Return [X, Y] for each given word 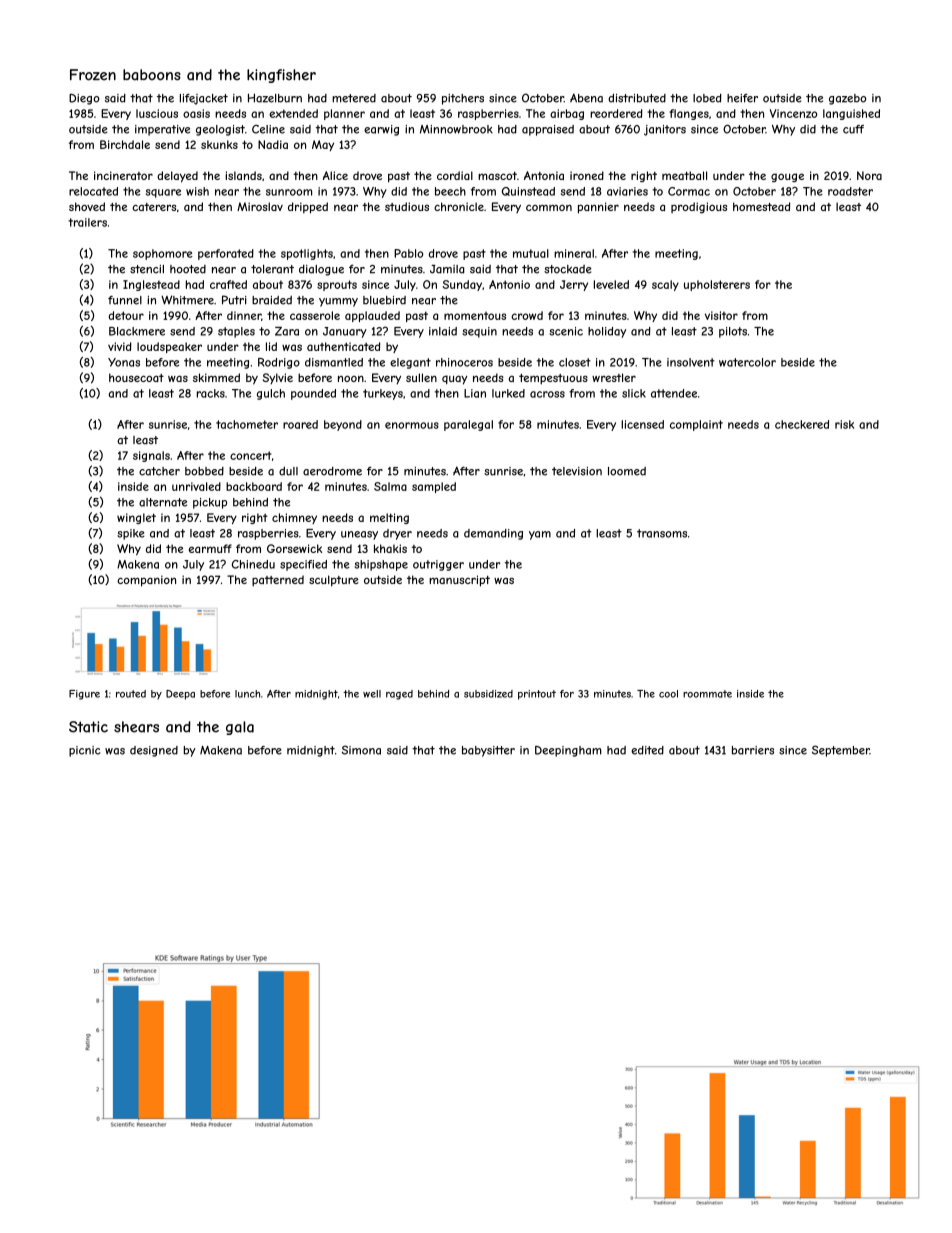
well [372, 694]
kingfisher [281, 76]
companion [146, 581]
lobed [707, 98]
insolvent [691, 362]
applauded [372, 316]
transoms [662, 533]
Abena [586, 98]
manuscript [459, 581]
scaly [665, 285]
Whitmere [187, 300]
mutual [531, 253]
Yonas [124, 362]
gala [240, 728]
